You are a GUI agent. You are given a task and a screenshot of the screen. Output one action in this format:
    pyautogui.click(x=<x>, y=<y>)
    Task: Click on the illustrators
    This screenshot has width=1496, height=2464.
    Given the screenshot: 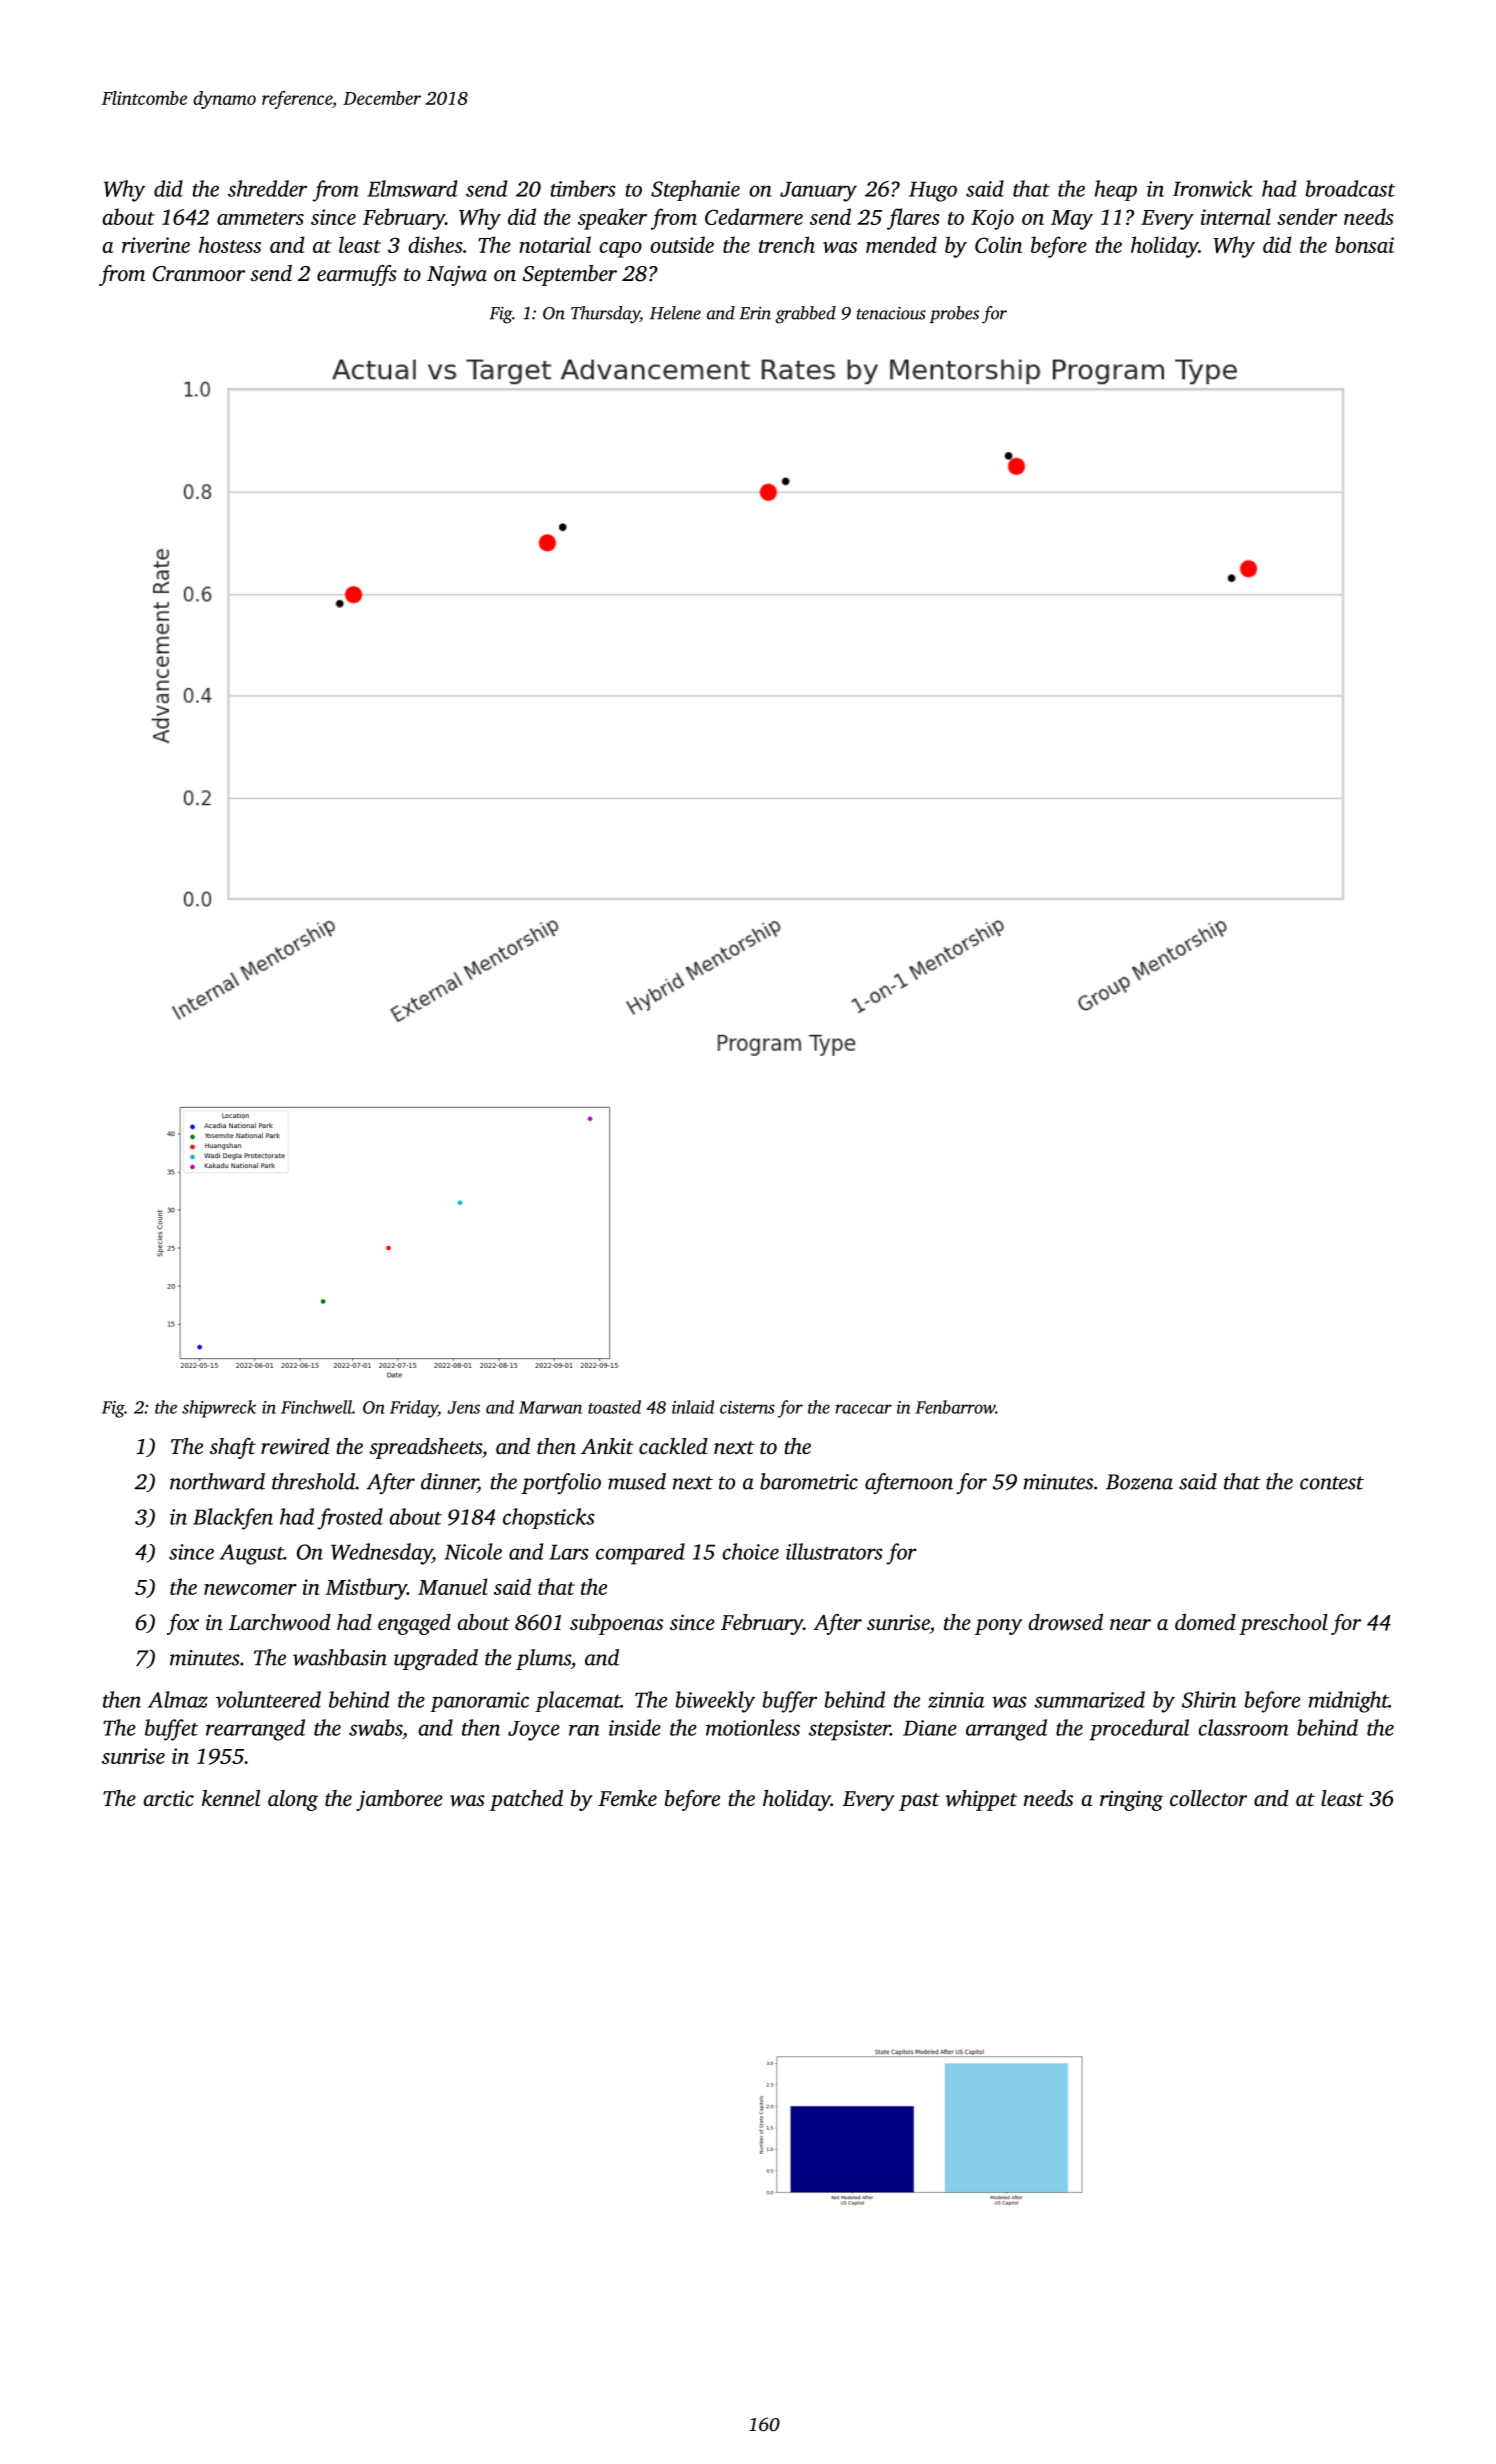 What is the action you would take?
    pyautogui.click(x=834, y=1551)
